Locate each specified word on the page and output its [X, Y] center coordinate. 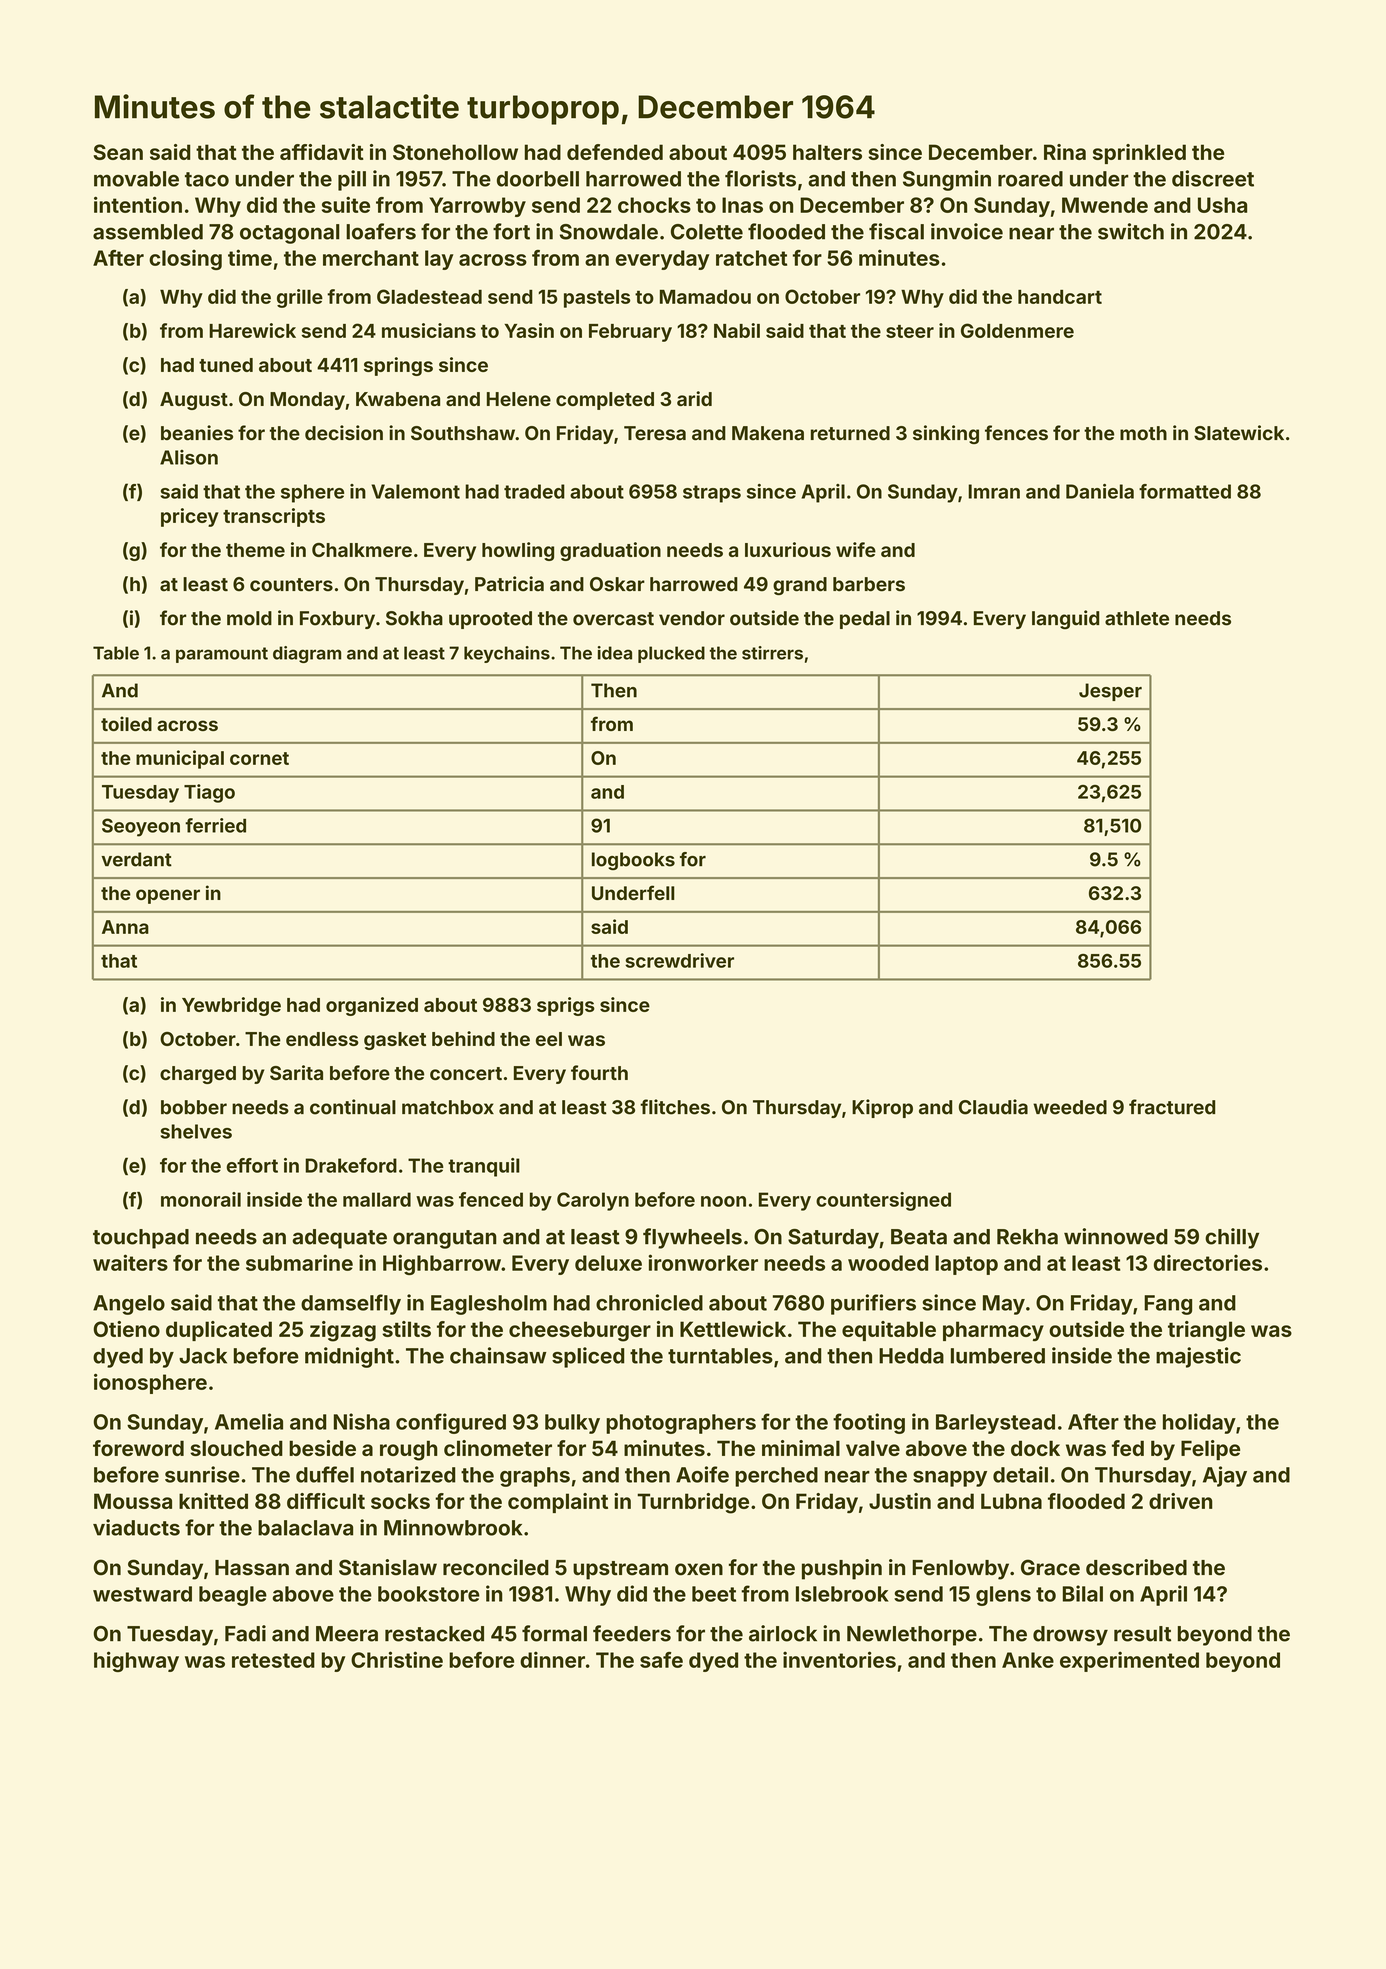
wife [856, 549]
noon [723, 1201]
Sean [118, 152]
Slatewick [1239, 433]
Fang [1168, 1305]
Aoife [702, 1474]
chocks [654, 205]
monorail [201, 1199]
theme [255, 550]
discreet [1213, 178]
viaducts [136, 1527]
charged [198, 1075]
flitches [675, 1107]
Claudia [993, 1107]
